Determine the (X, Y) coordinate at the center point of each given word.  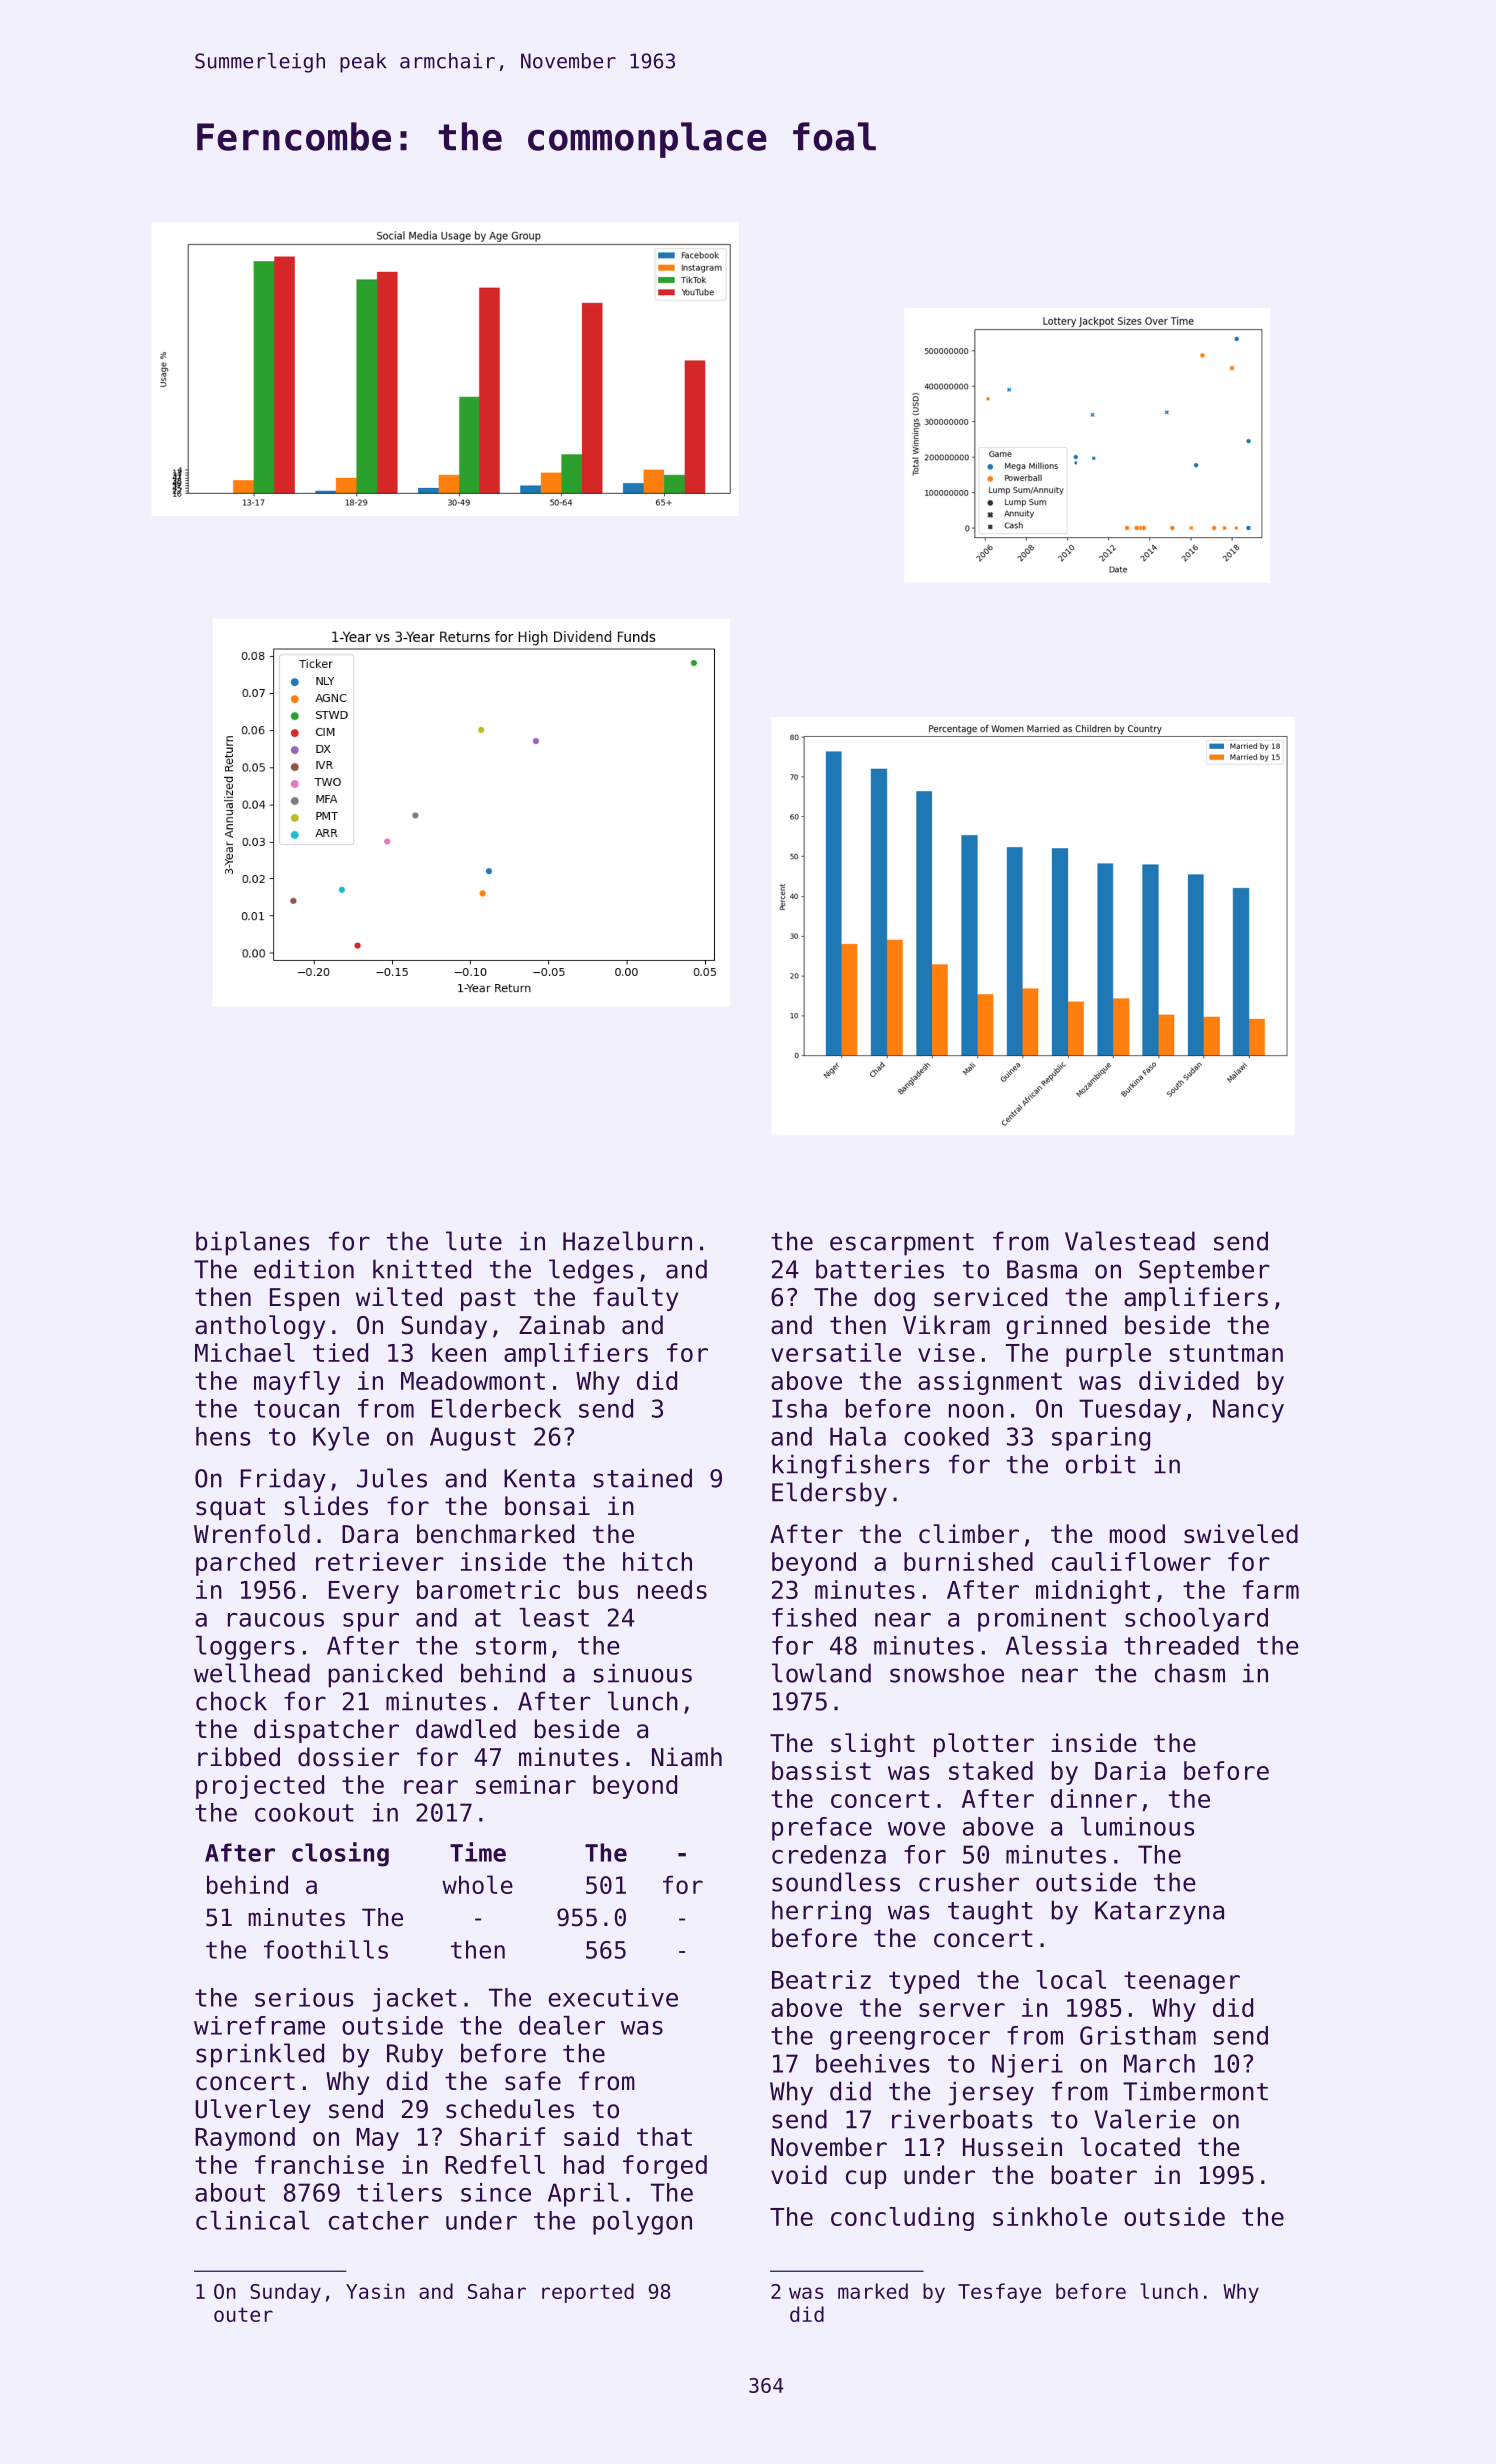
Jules (392, 1478)
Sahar (497, 2291)
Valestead (1130, 1241)
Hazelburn (627, 1241)
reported (588, 2293)
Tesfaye (999, 2293)
